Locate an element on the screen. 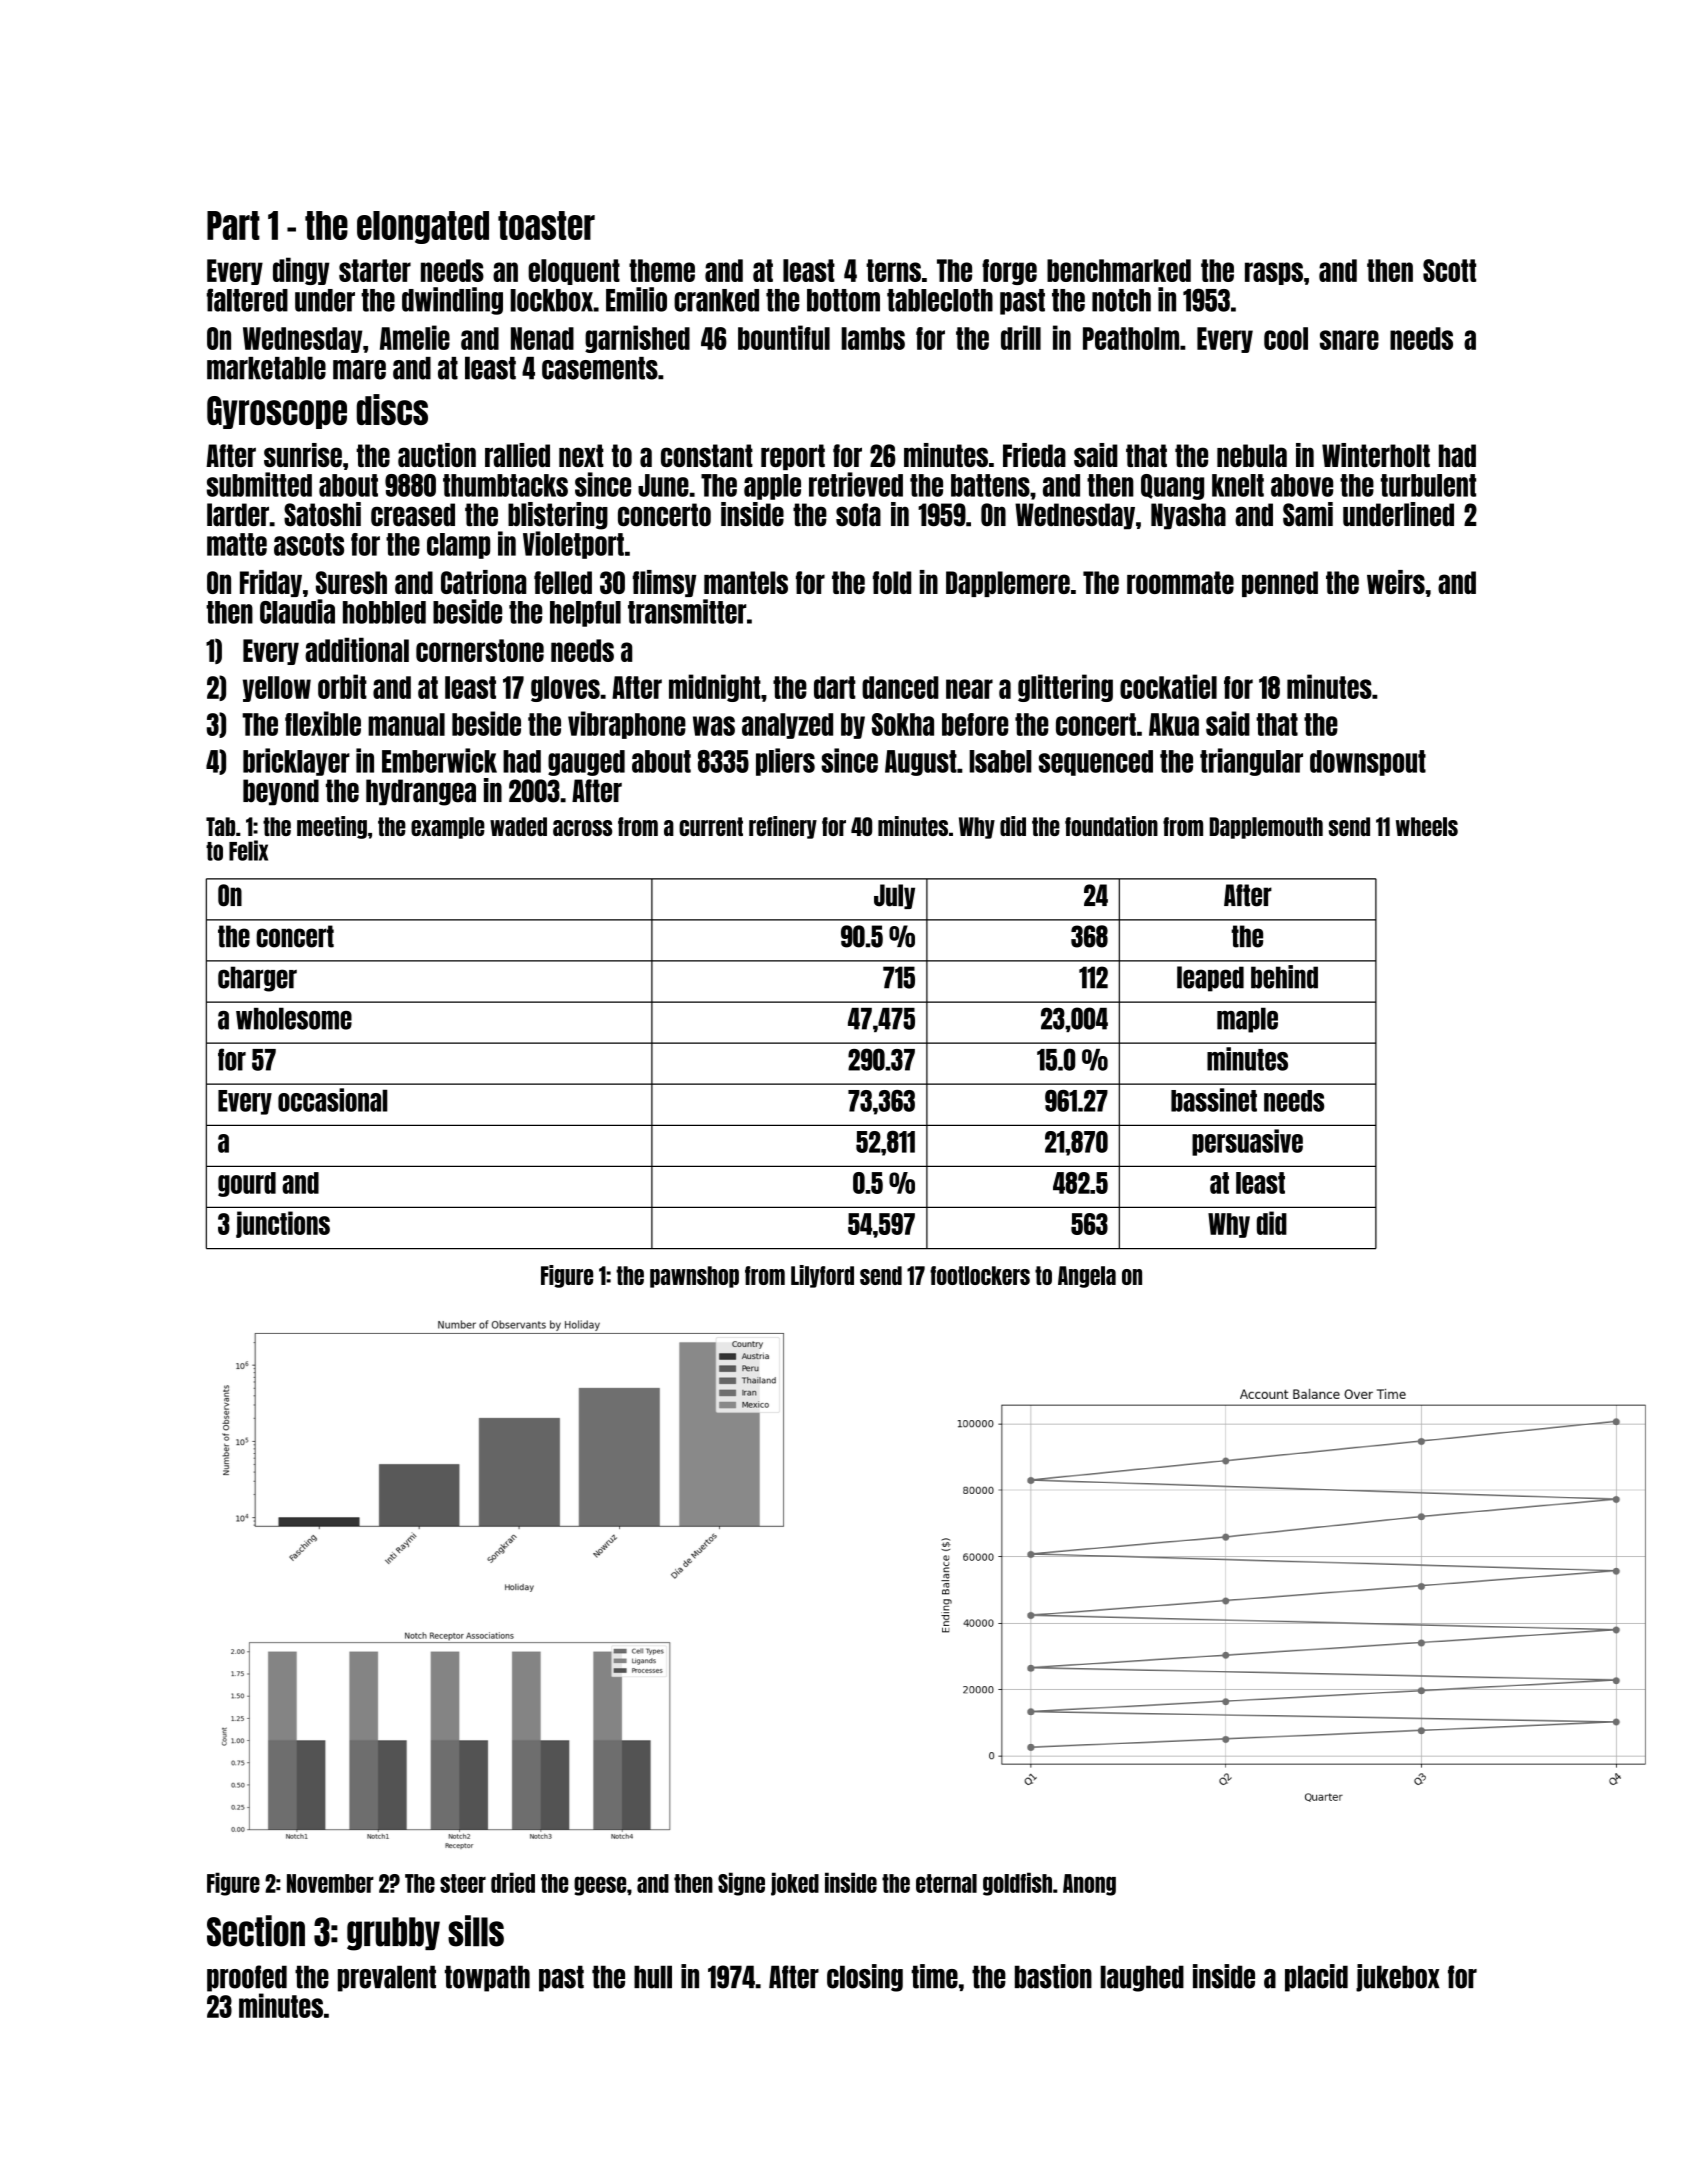 The width and height of the screenshot is (1683, 2178). benchmarked is located at coordinates (1119, 270).
